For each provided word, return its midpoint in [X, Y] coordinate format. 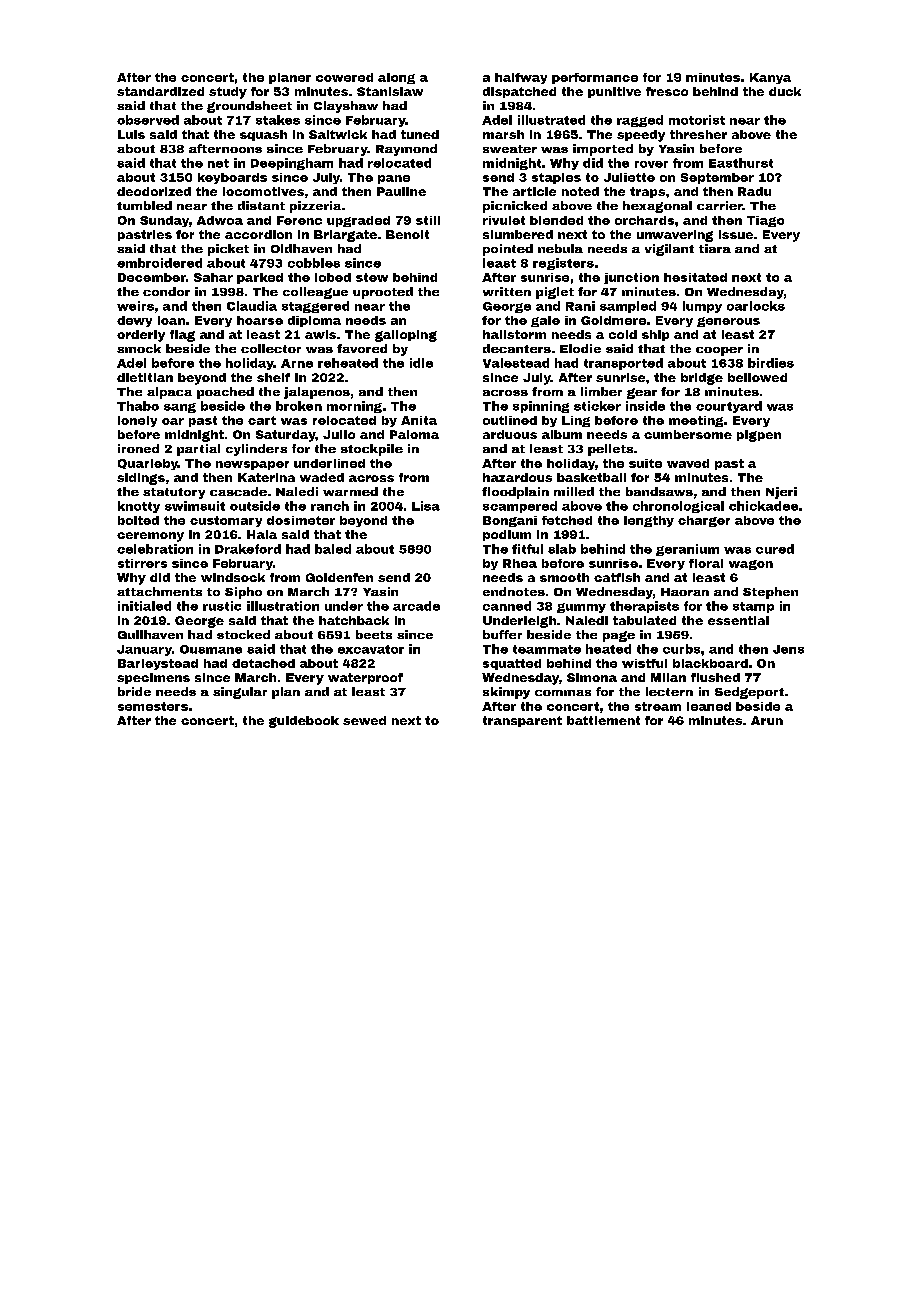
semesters [153, 706]
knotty [139, 507]
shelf [273, 377]
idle [421, 363]
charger [704, 521]
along [396, 78]
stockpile [372, 450]
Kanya [770, 78]
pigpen [759, 436]
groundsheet [249, 107]
